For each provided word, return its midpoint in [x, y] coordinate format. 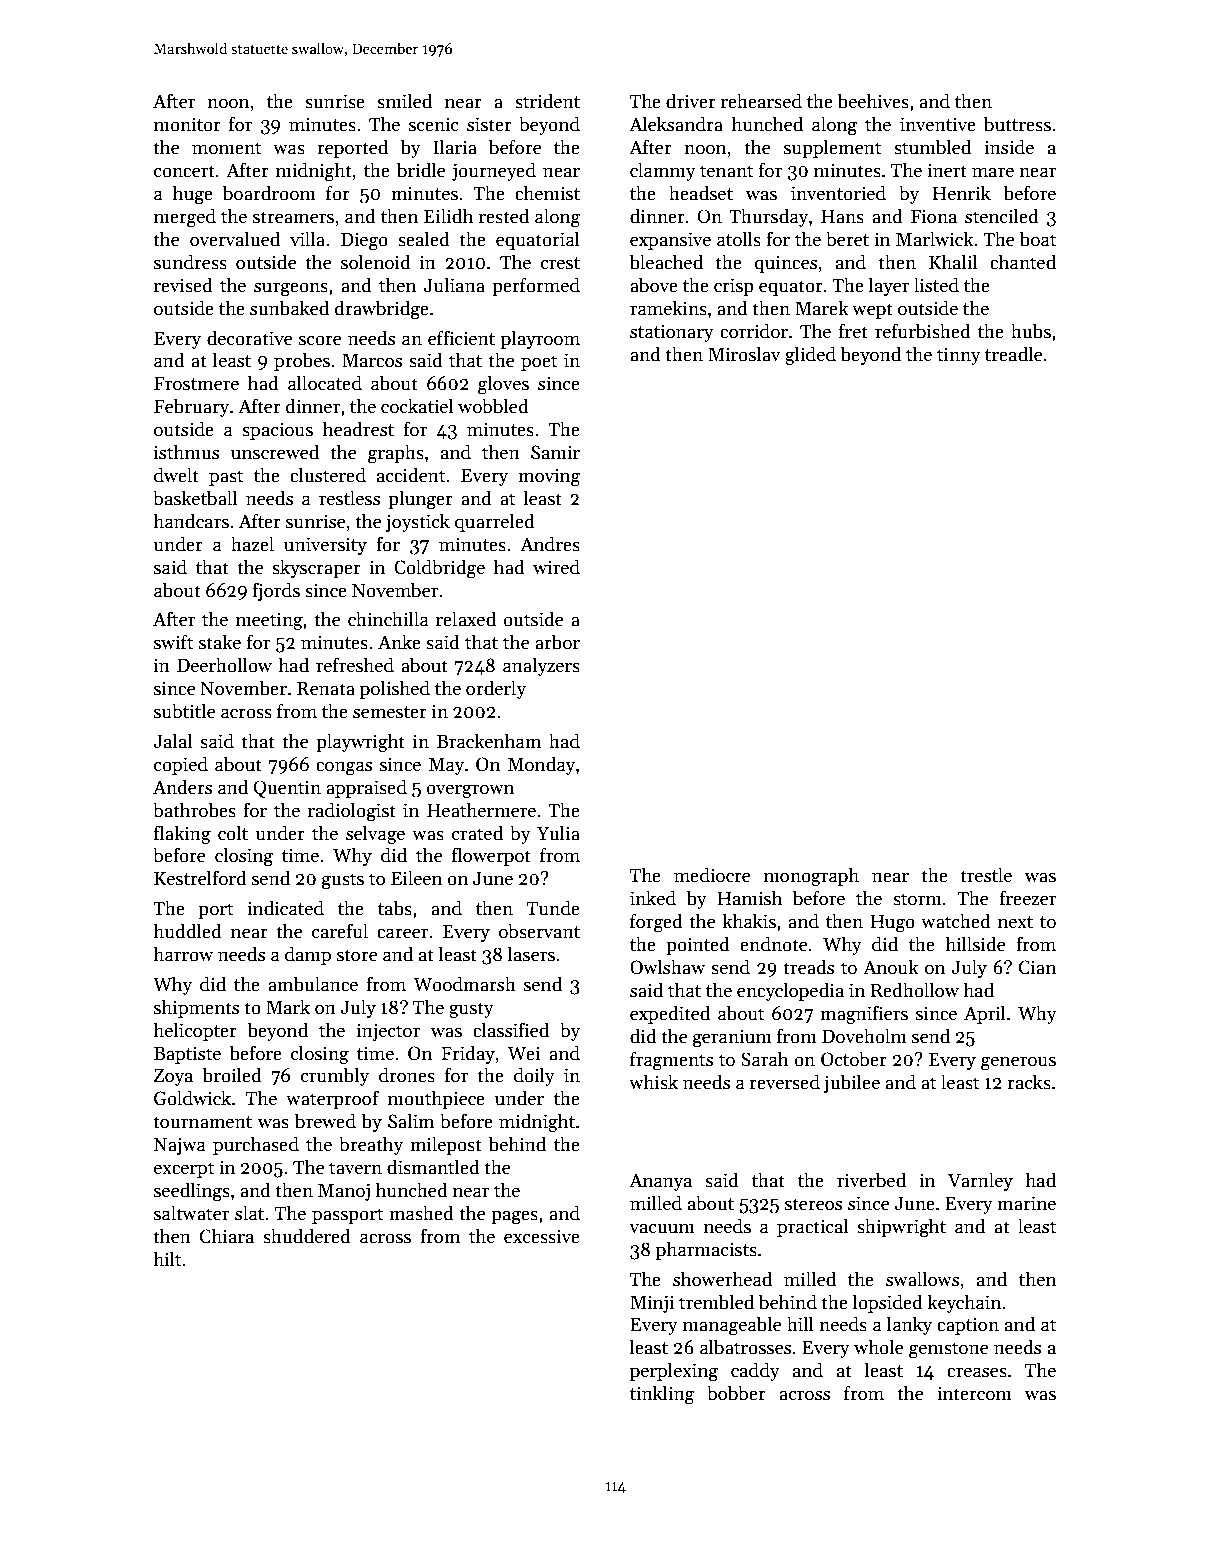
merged [185, 218]
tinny [959, 356]
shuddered [307, 1236]
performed [536, 286]
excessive [542, 1236]
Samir [555, 452]
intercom [974, 1393]
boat [1037, 239]
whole [878, 1347]
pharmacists [706, 1250]
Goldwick [192, 1098]
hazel [252, 544]
